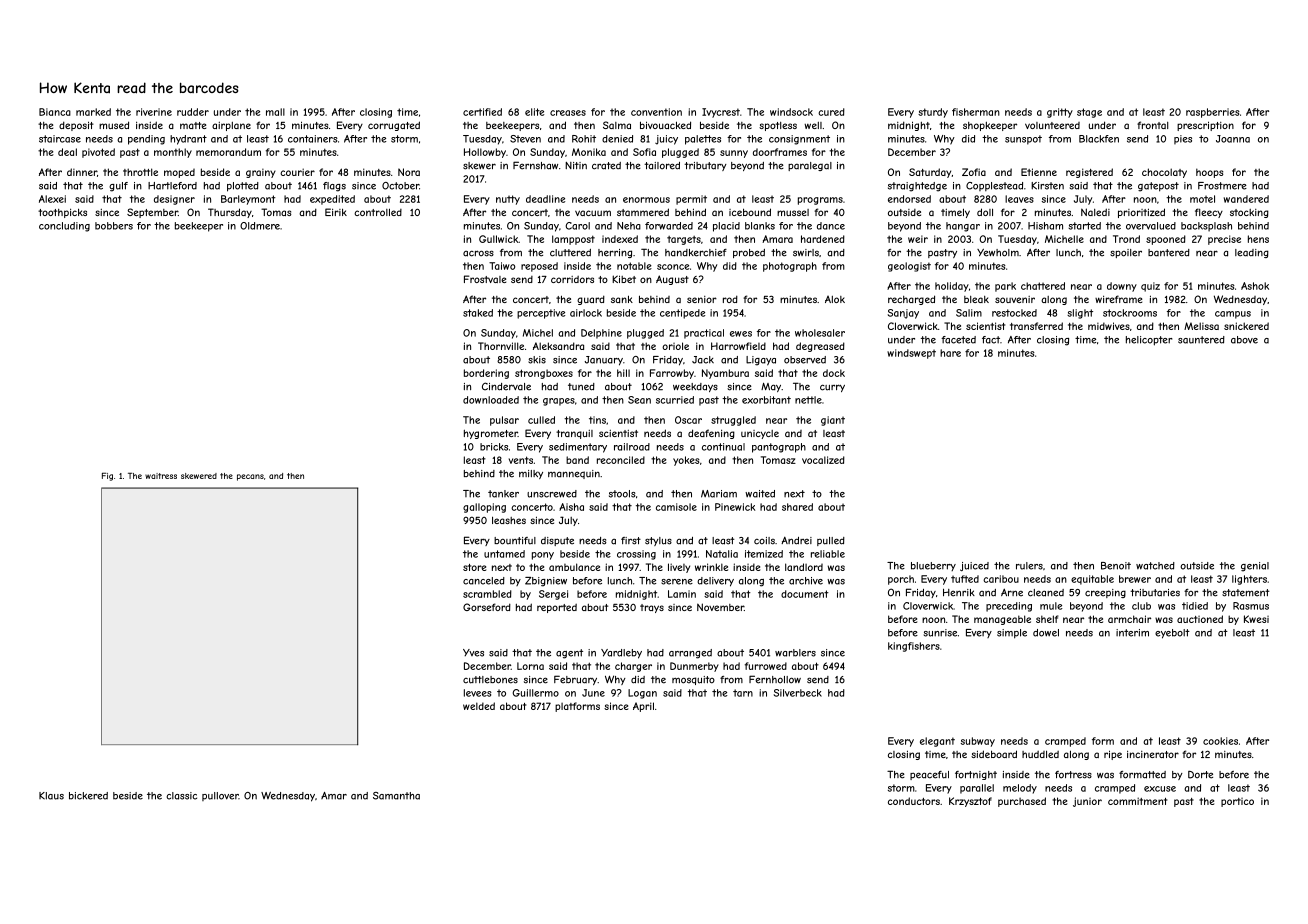 The image size is (1308, 924). What do you see at coordinates (1220, 741) in the document?
I see `cookies` at bounding box center [1220, 741].
